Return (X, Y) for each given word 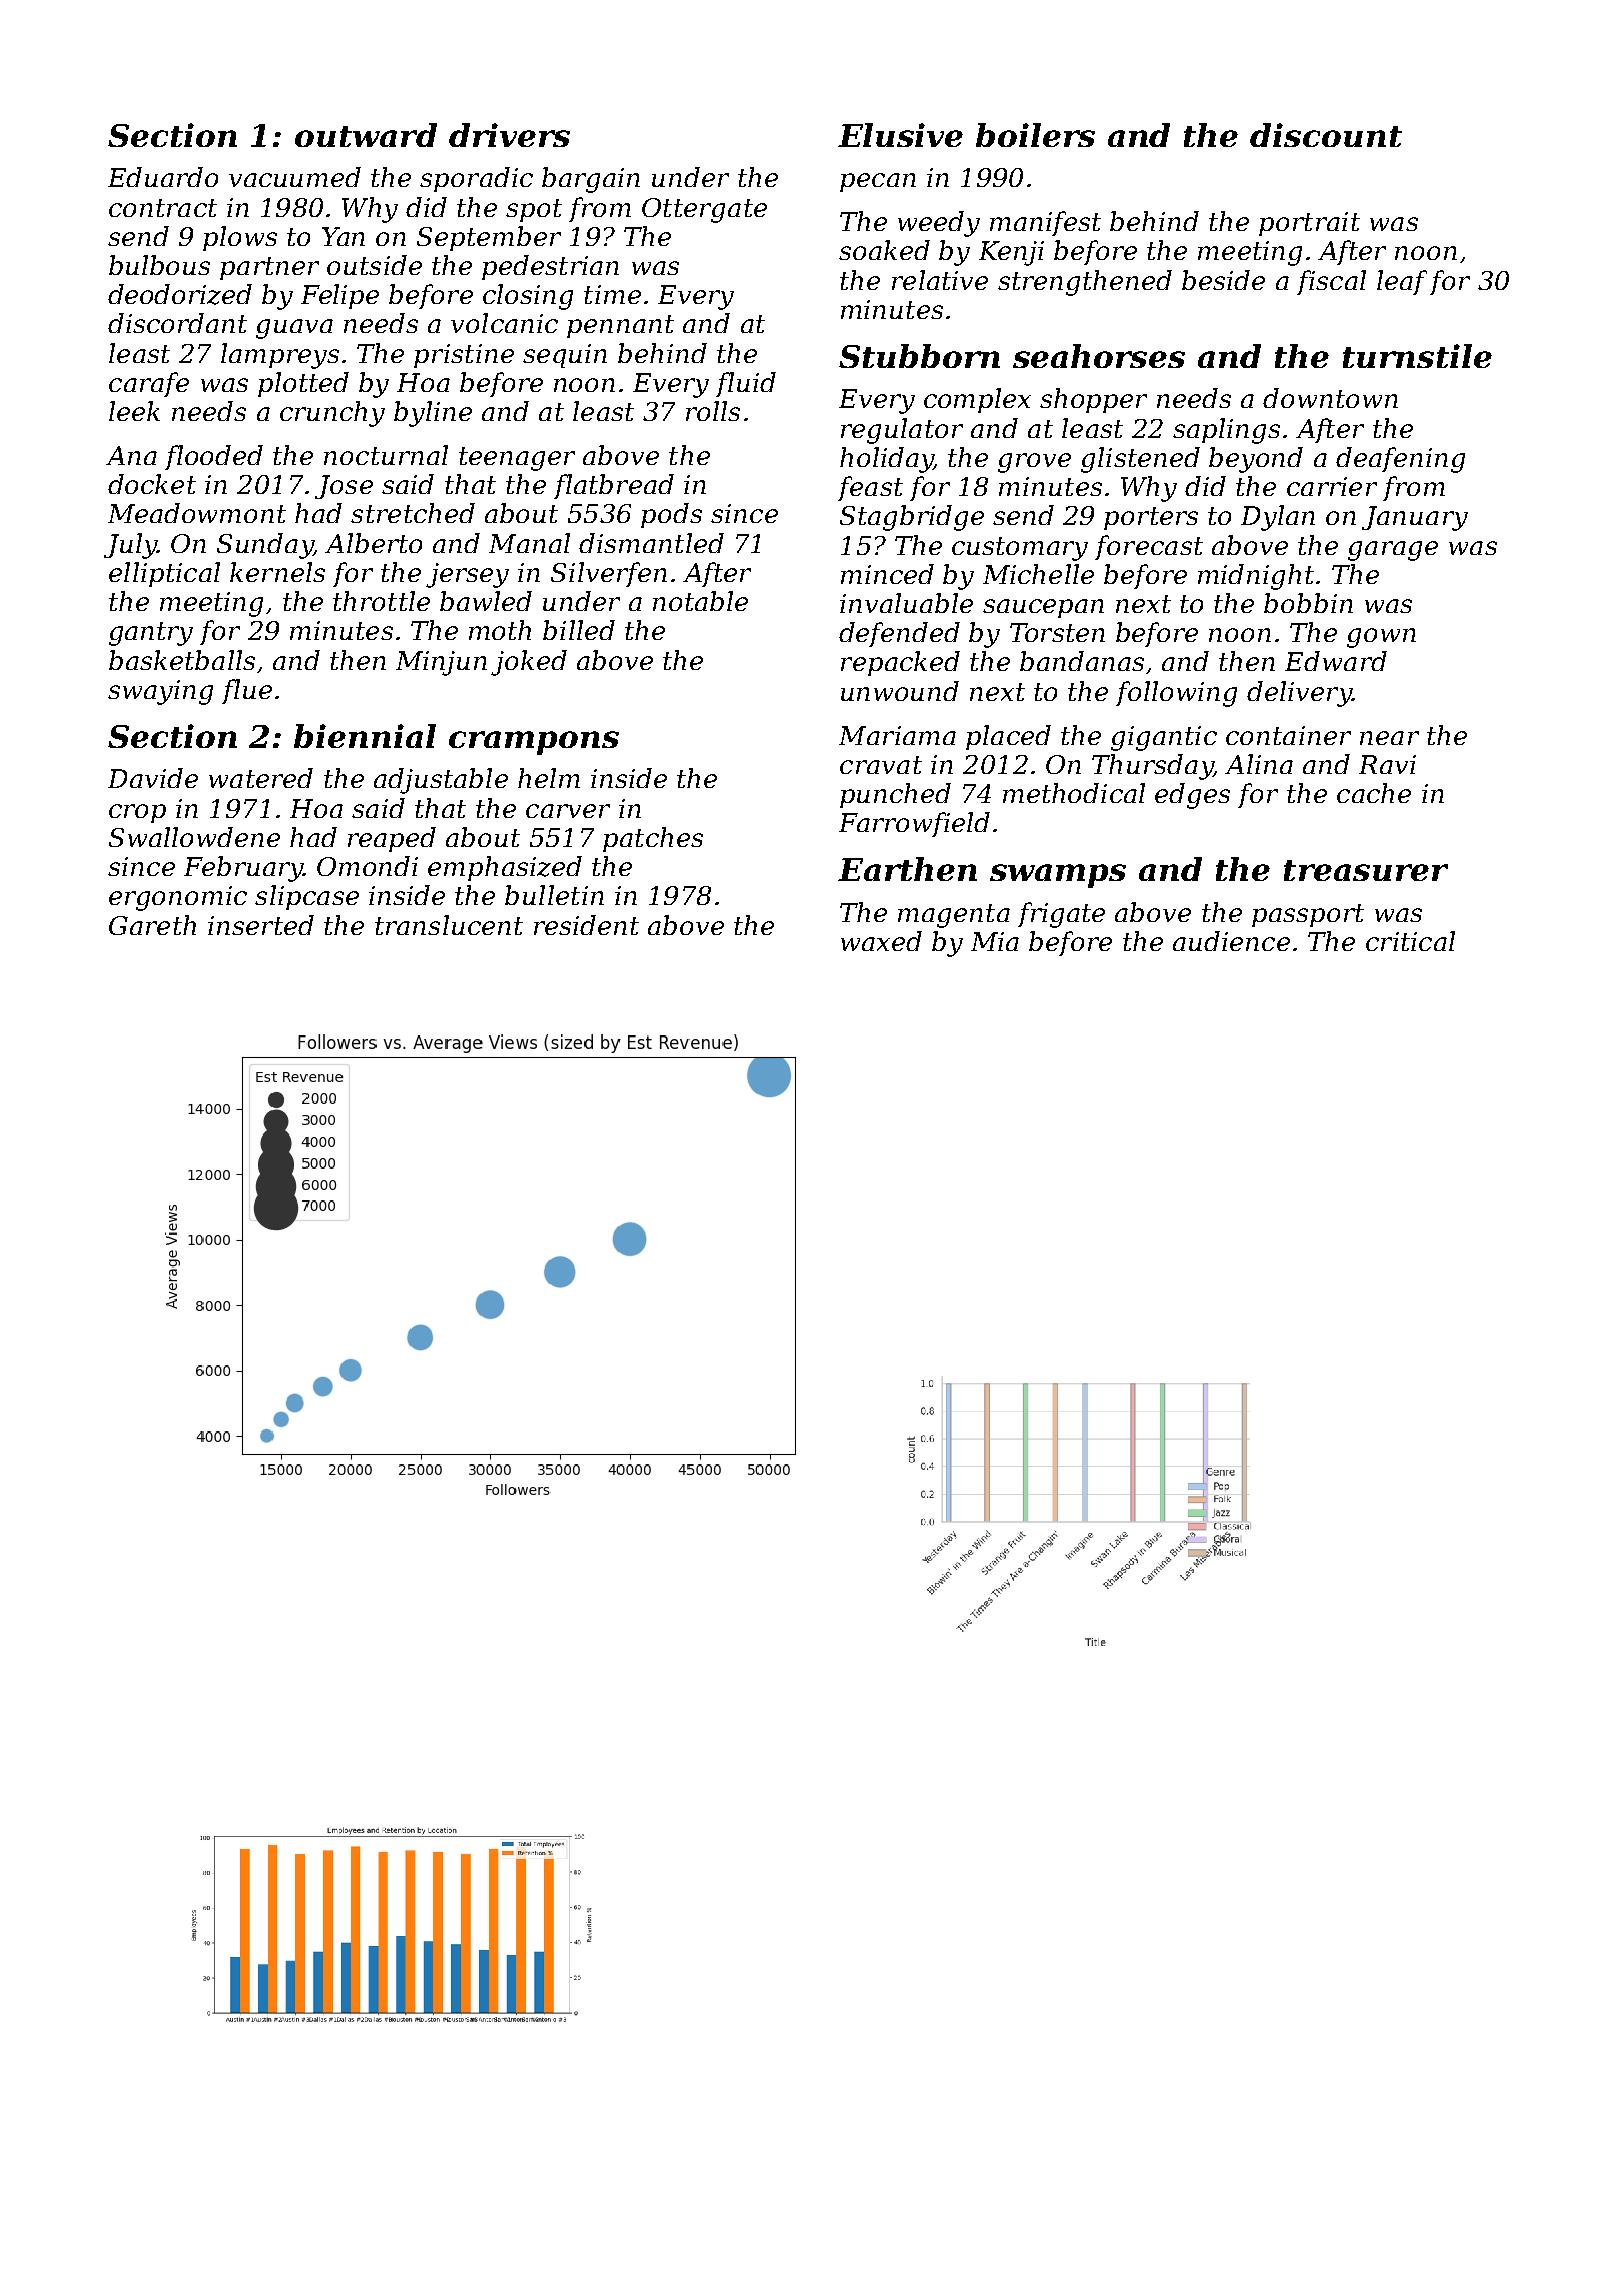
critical (1410, 941)
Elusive (900, 135)
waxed (881, 941)
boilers (1035, 135)
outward (366, 135)
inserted (261, 925)
